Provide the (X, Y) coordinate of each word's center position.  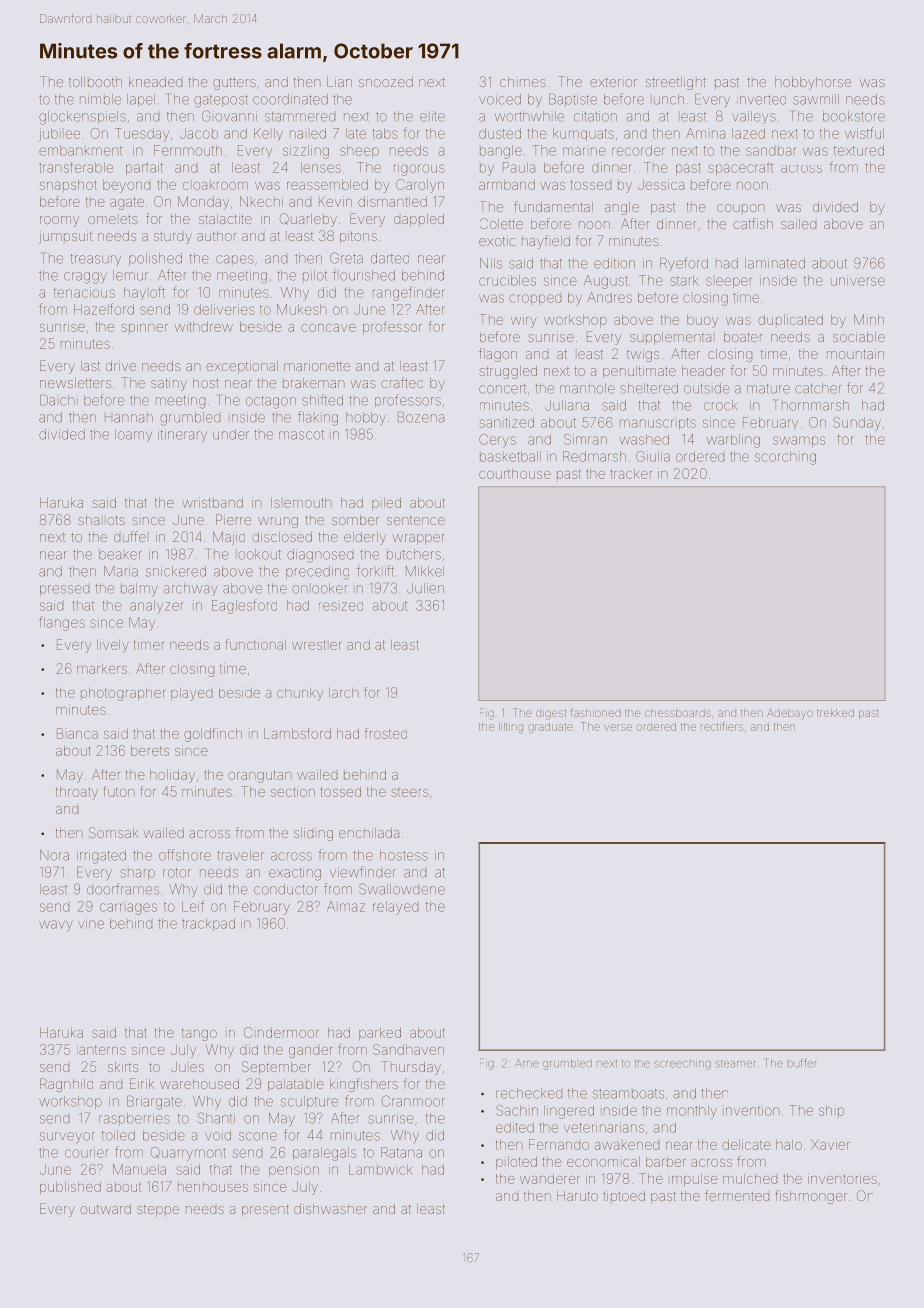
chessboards (678, 713)
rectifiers (722, 726)
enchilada (369, 833)
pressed (64, 590)
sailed (798, 224)
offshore (185, 855)
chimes (523, 82)
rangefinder (409, 293)
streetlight (676, 83)
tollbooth (95, 82)
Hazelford (104, 309)
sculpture (309, 1102)
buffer (802, 1063)
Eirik (142, 1083)
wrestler (316, 645)
